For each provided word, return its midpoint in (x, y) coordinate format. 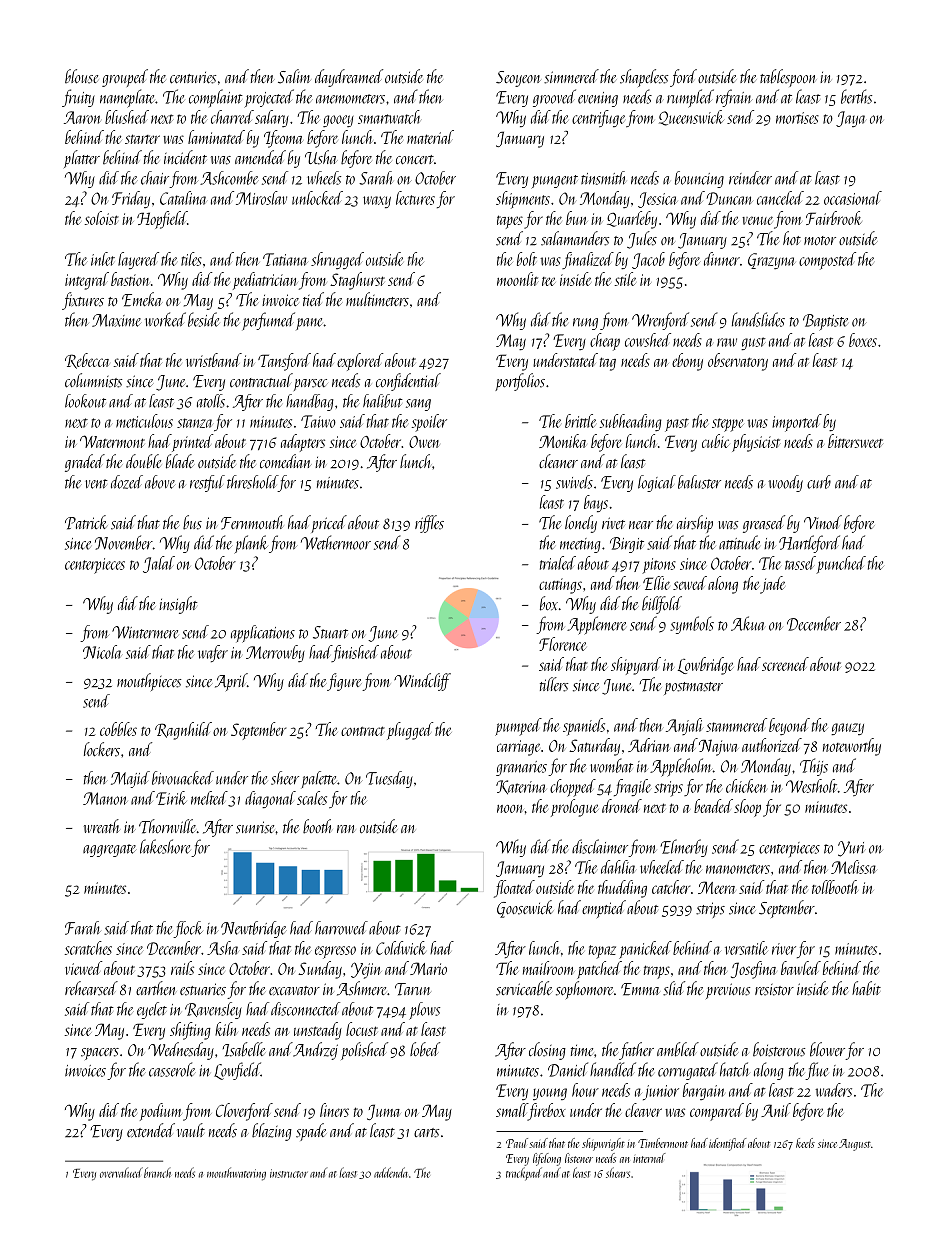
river (784, 949)
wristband (214, 360)
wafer (213, 653)
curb (819, 482)
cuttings (560, 586)
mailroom (549, 968)
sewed (690, 583)
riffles (429, 524)
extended (151, 1130)
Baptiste (825, 322)
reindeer (750, 178)
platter (82, 159)
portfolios (520, 382)
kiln (225, 1029)
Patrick (86, 522)
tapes (510, 222)
